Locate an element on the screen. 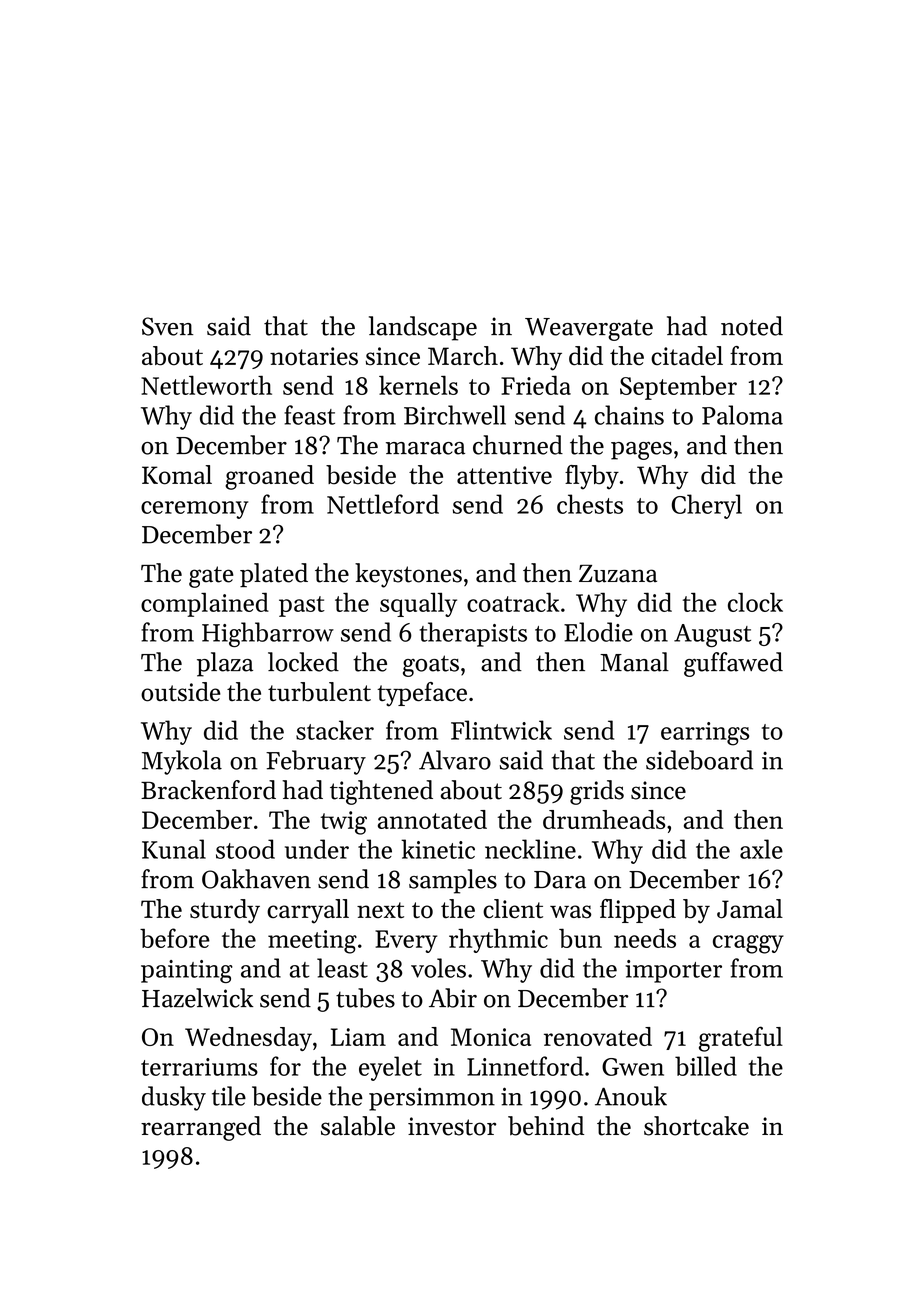 This screenshot has height=1311, width=924. landscape is located at coordinates (423, 328).
